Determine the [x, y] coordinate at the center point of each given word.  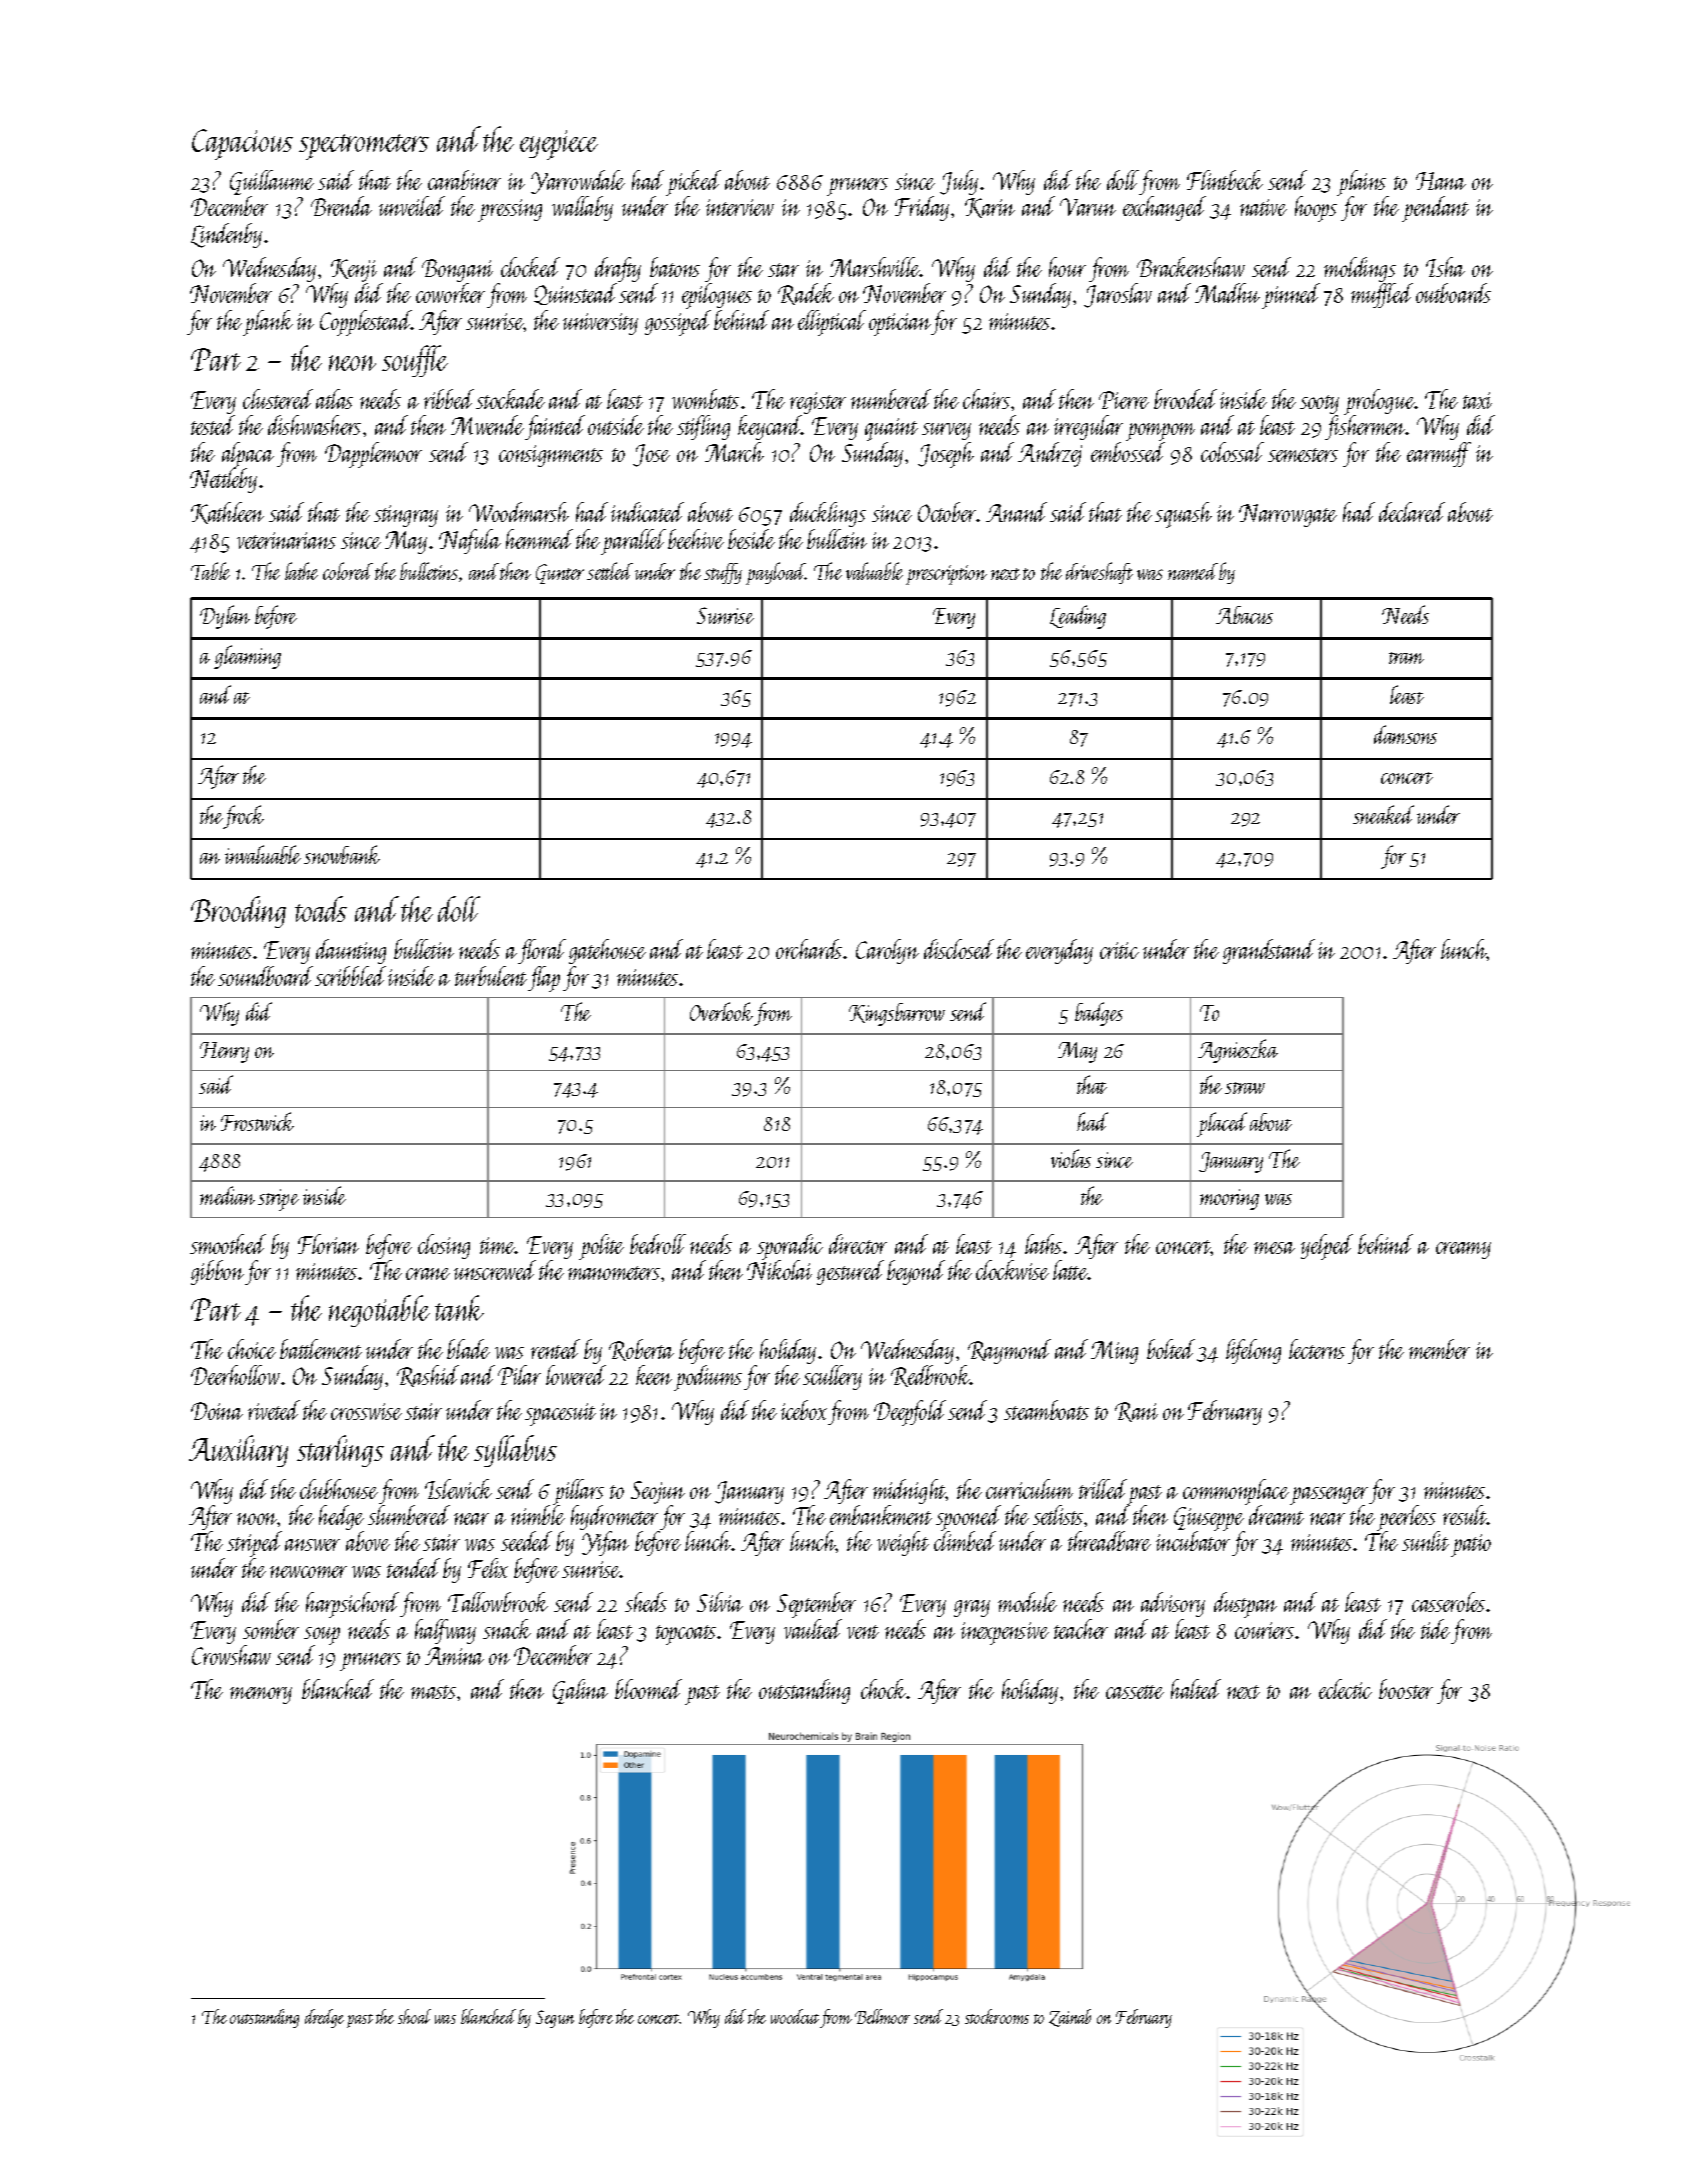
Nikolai [779, 1270]
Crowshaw [231, 1655]
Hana [1441, 181]
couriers [1264, 1630]
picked [693, 183]
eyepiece [559, 145]
